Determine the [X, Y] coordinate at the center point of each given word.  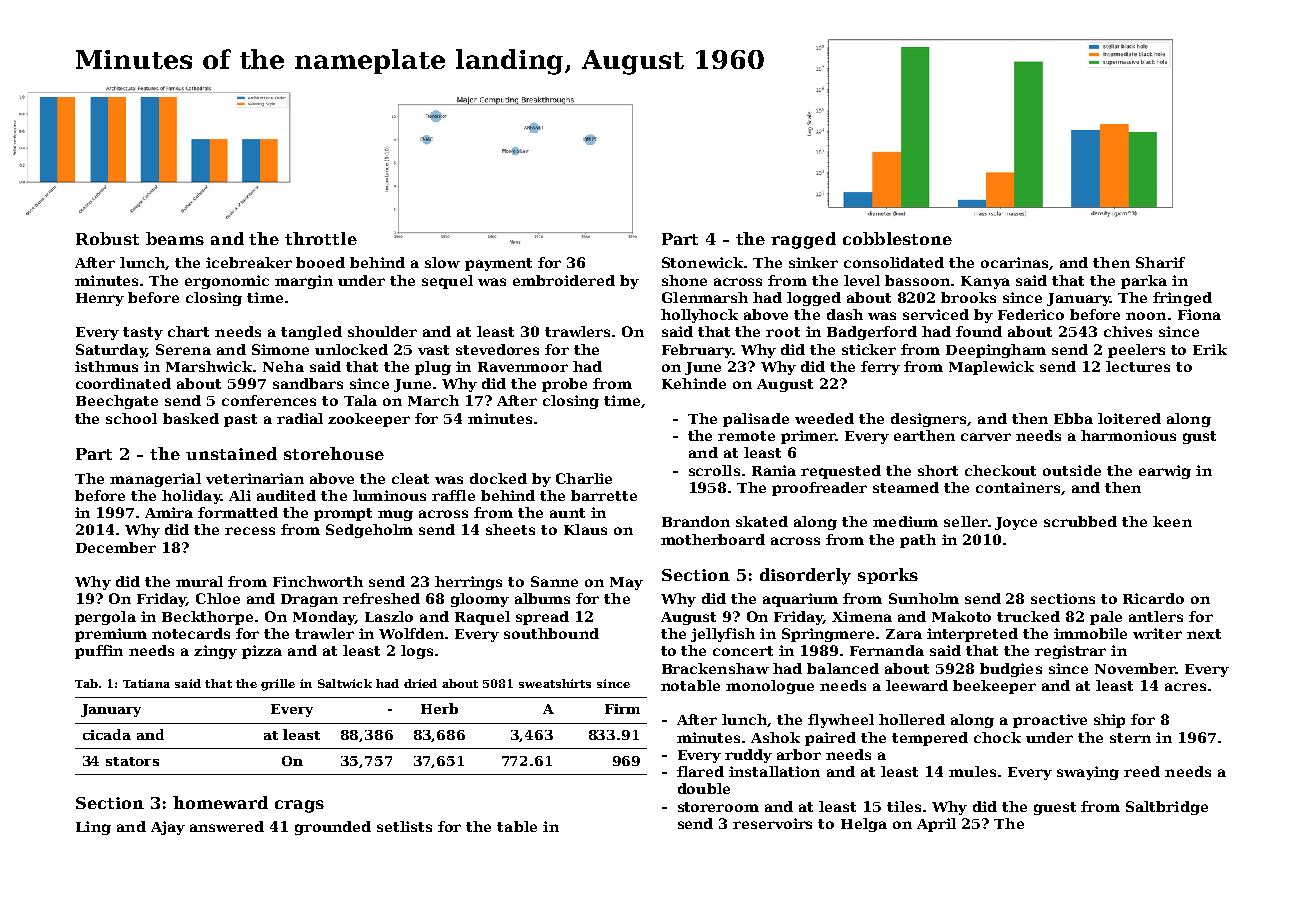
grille [278, 685]
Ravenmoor [523, 367]
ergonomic [227, 282]
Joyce [1016, 523]
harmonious [1128, 435]
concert [743, 651]
